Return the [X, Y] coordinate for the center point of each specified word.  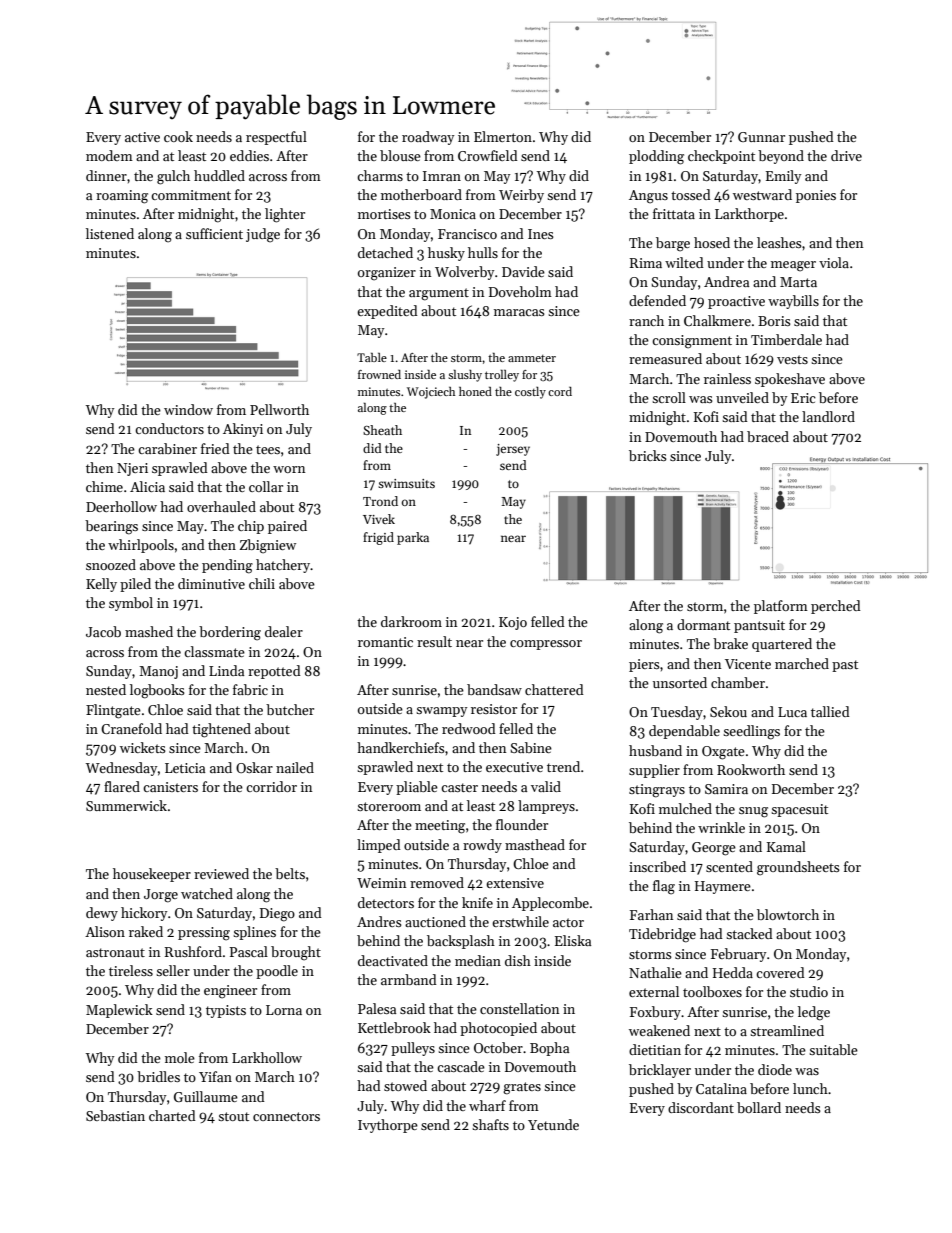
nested [106, 689]
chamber [738, 682]
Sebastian [115, 1115]
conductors [169, 428]
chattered [554, 689]
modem [109, 155]
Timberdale [786, 339]
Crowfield [488, 155]
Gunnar [761, 137]
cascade [461, 1066]
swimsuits [406, 483]
